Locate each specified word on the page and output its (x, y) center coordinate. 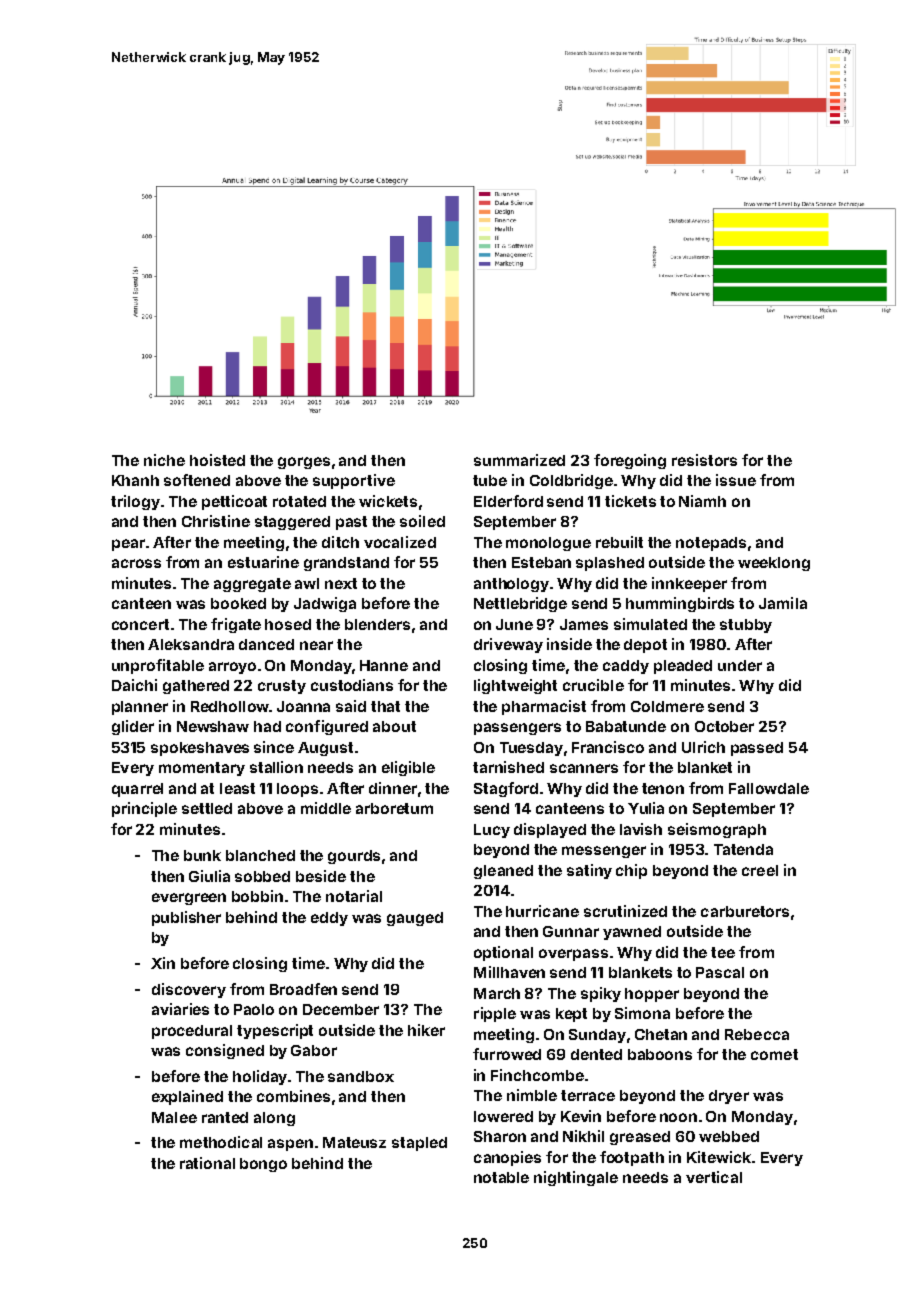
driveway (508, 645)
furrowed (507, 1054)
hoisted (217, 460)
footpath (632, 1158)
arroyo (232, 668)
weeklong (774, 564)
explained (187, 1097)
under (740, 665)
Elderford (508, 501)
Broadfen (303, 989)
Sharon (500, 1136)
